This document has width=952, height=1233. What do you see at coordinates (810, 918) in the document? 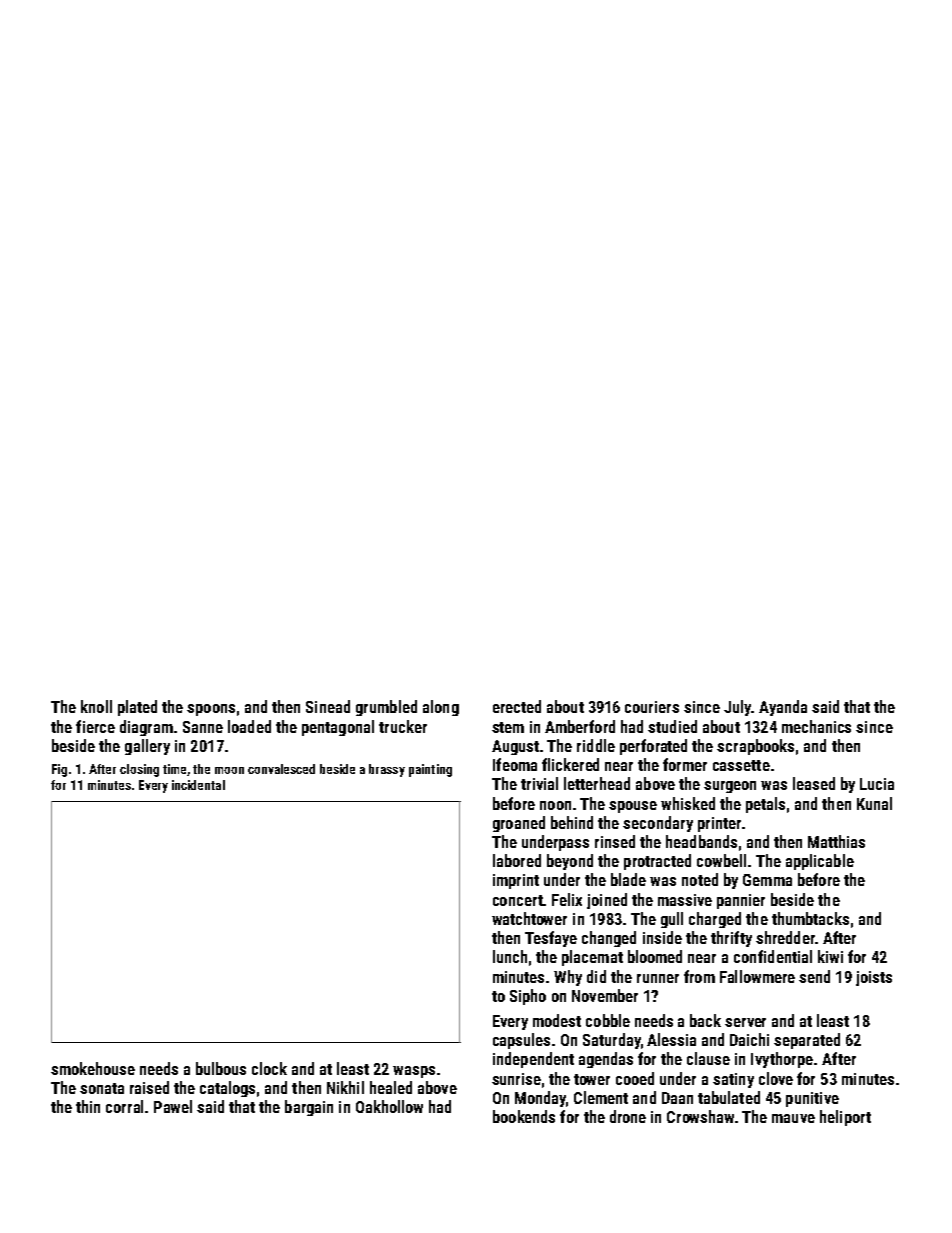
I see `thumbtacks` at bounding box center [810, 918].
